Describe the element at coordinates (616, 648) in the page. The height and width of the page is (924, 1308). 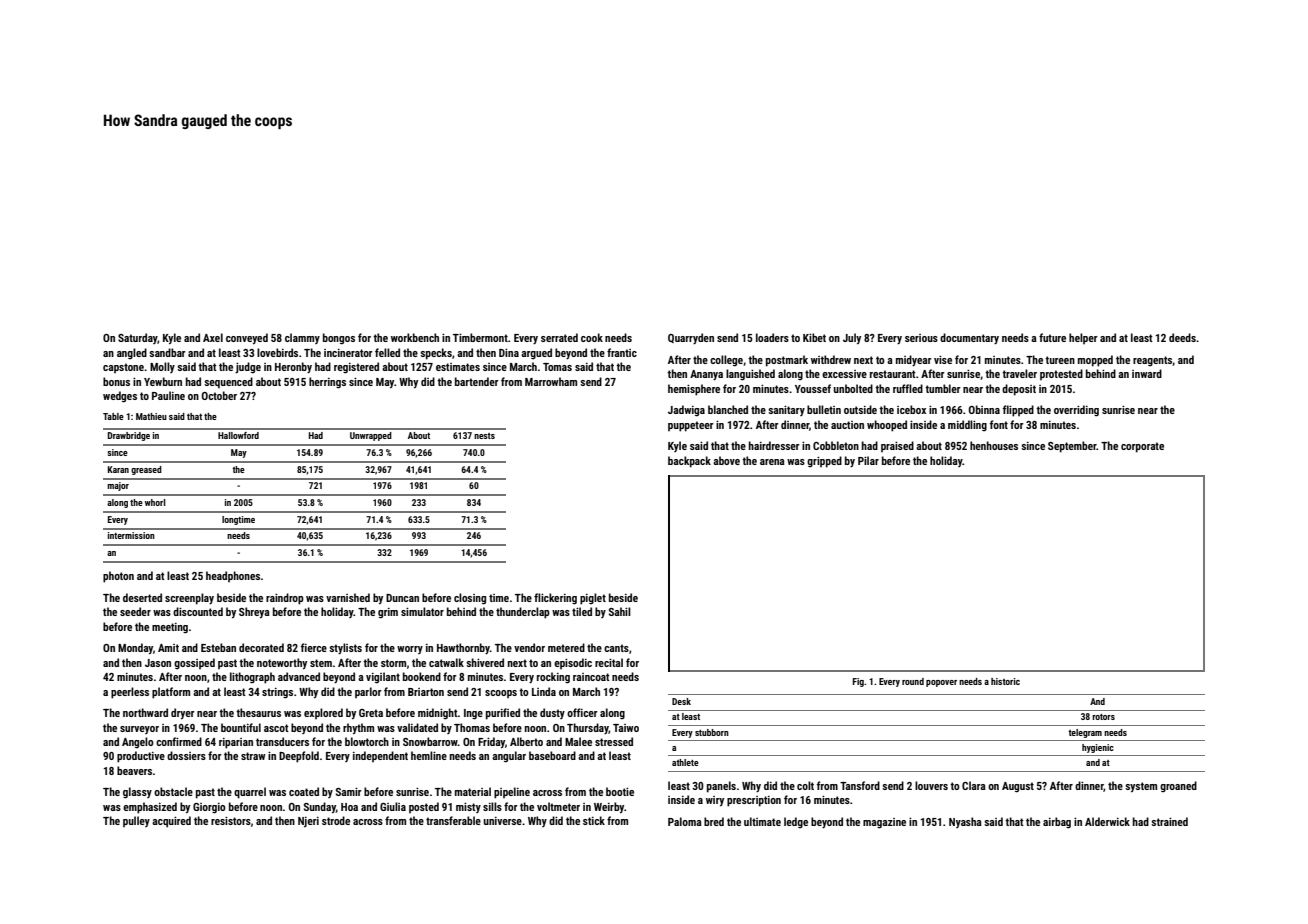
I see `cants` at that location.
